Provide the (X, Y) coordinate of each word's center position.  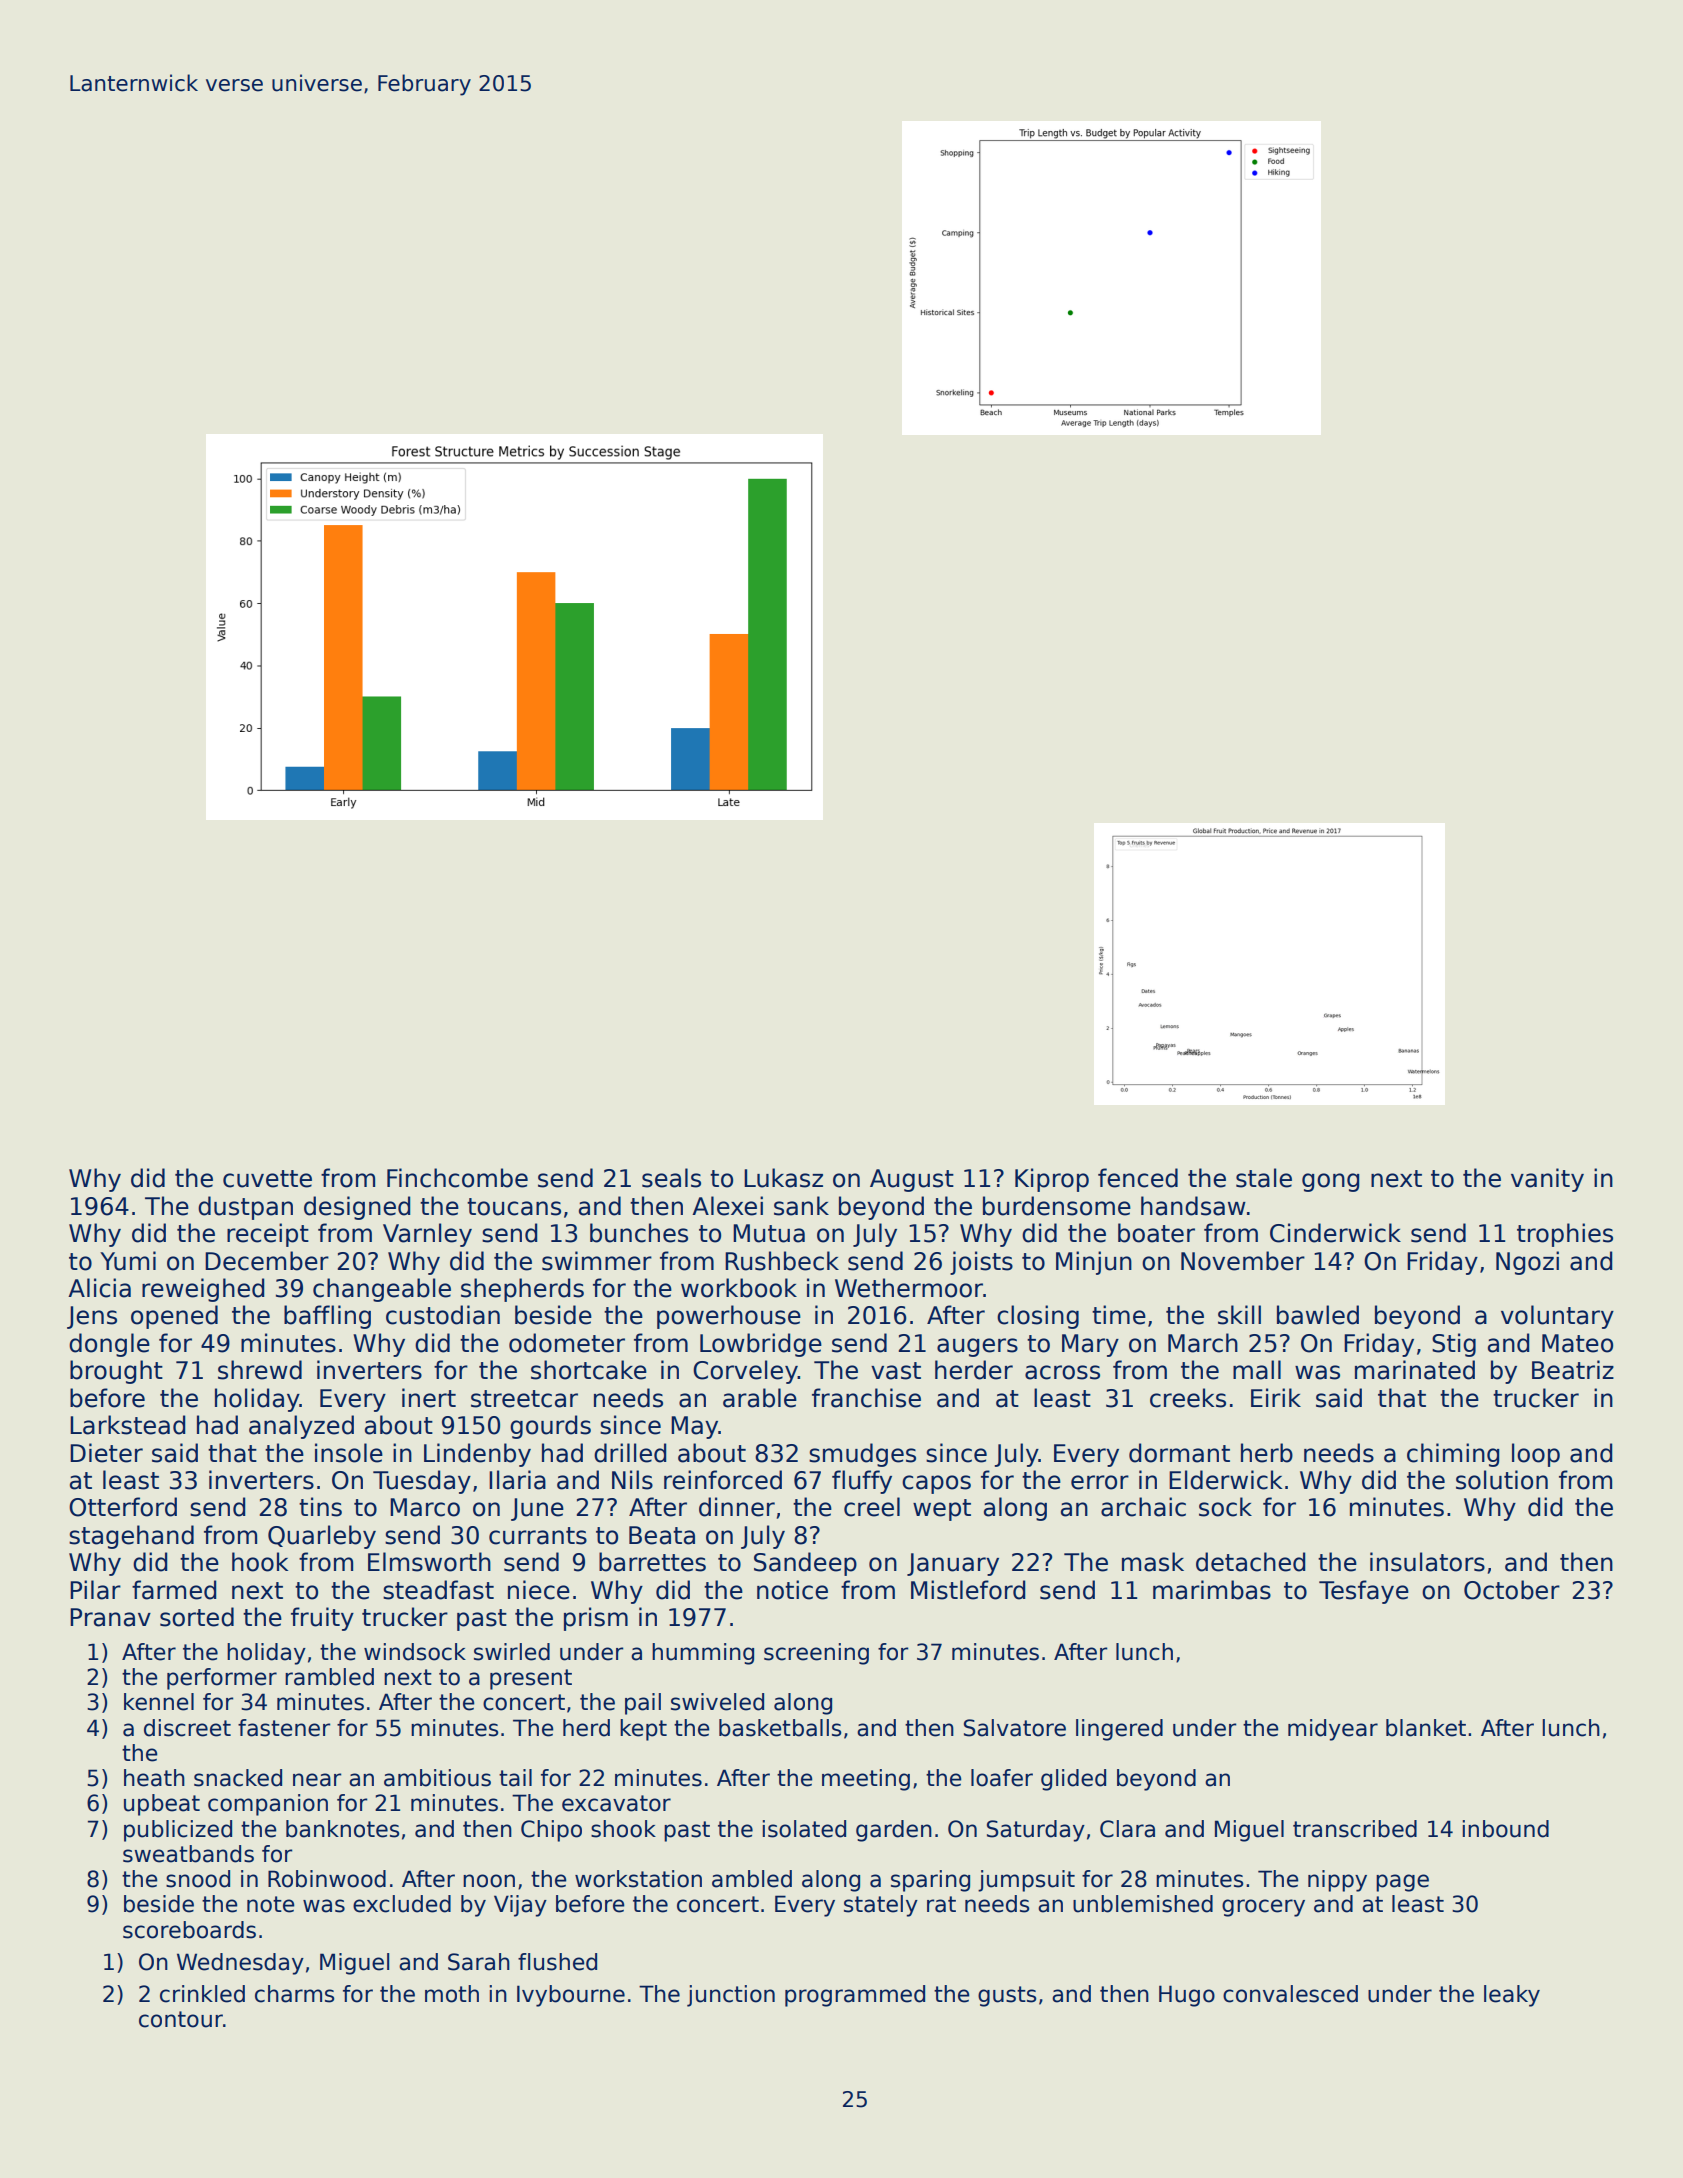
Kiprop (1052, 1180)
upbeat (162, 1805)
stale (1264, 1178)
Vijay (520, 1906)
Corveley (745, 1372)
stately (881, 1906)
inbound (1506, 1829)
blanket (1426, 1728)
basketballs (780, 1728)
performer (222, 1679)
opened (174, 1317)
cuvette (267, 1179)
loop (1536, 1455)
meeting (866, 1780)
